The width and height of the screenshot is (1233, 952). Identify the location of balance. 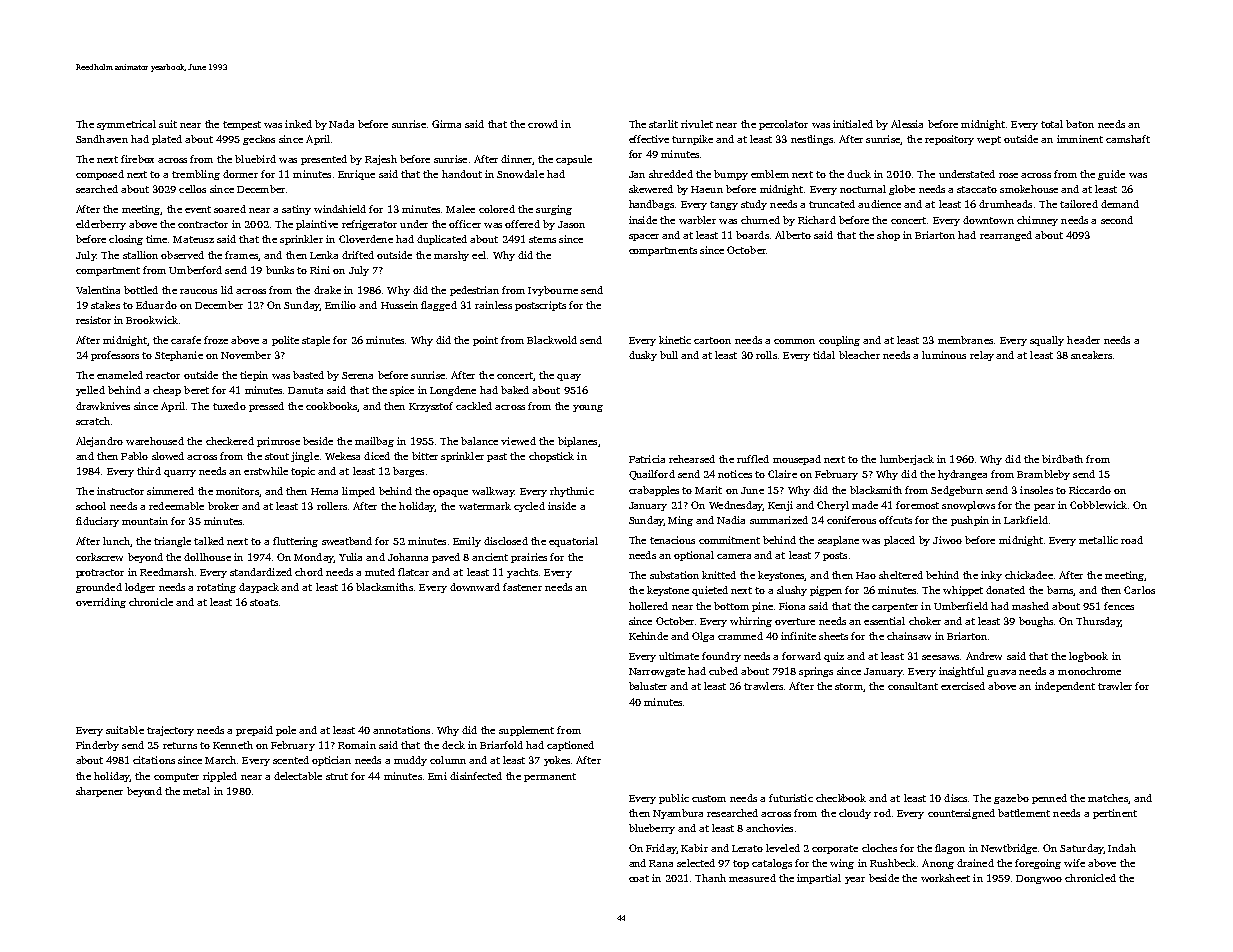
(479, 441).
